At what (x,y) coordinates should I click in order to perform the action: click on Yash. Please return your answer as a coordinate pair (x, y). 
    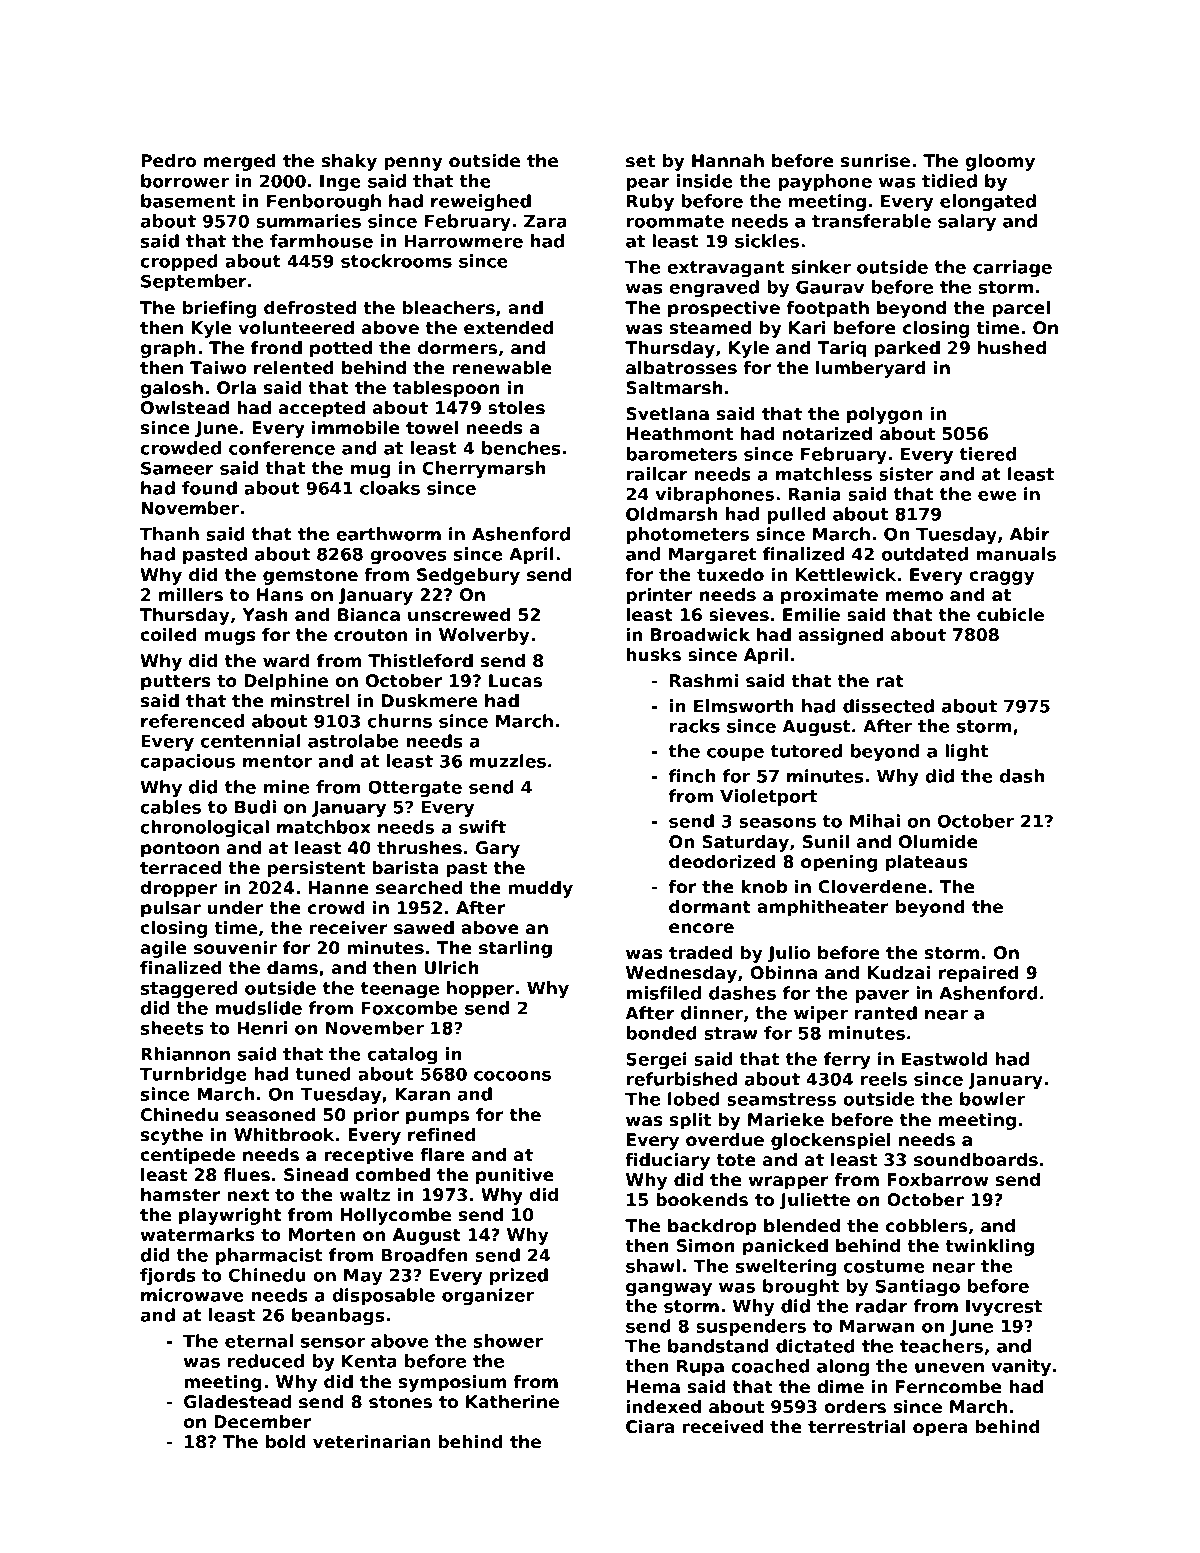
    Looking at the image, I should click on (265, 615).
